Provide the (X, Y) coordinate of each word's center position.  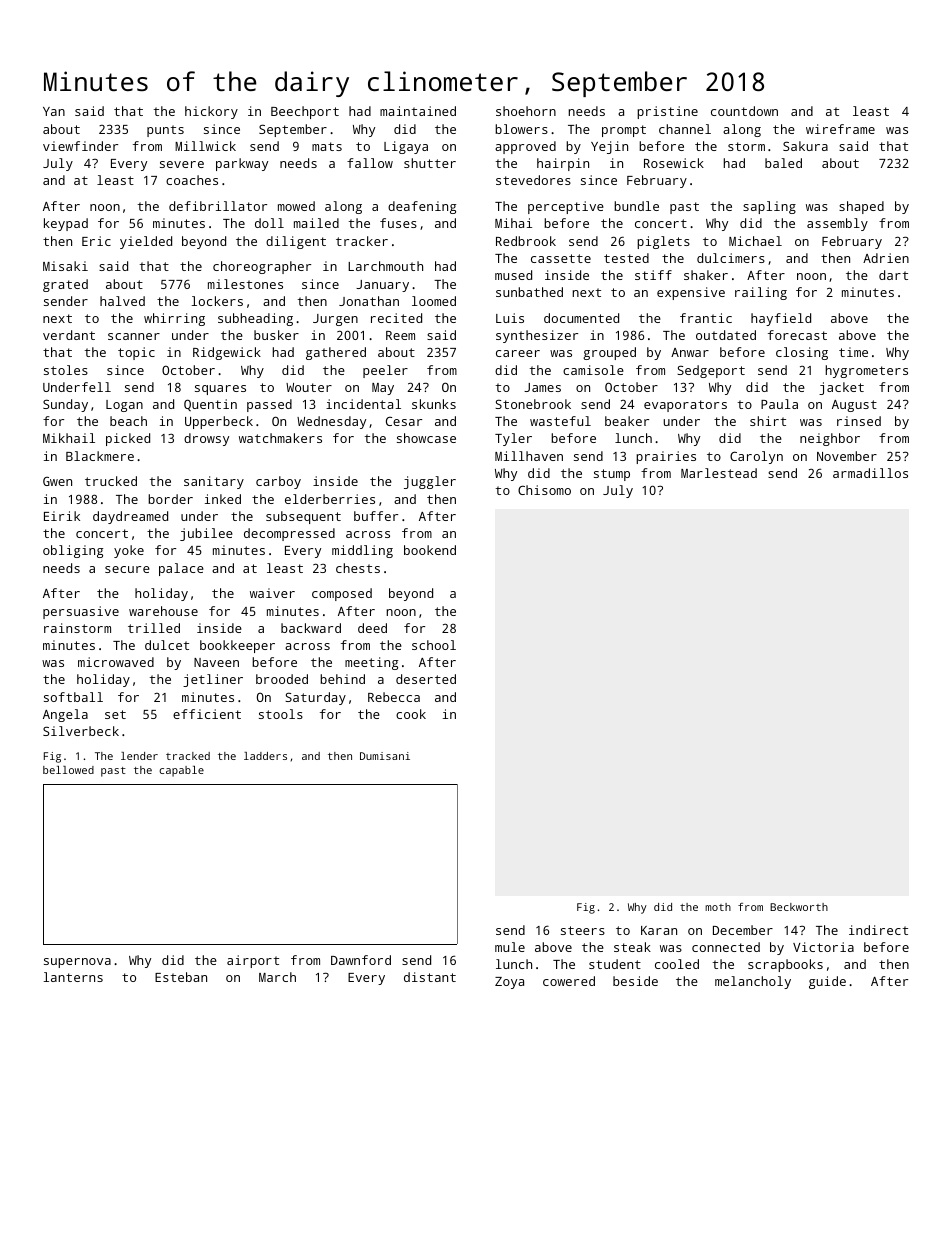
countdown (744, 111)
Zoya (509, 983)
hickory (211, 112)
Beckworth (799, 907)
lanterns (73, 977)
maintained (418, 111)
